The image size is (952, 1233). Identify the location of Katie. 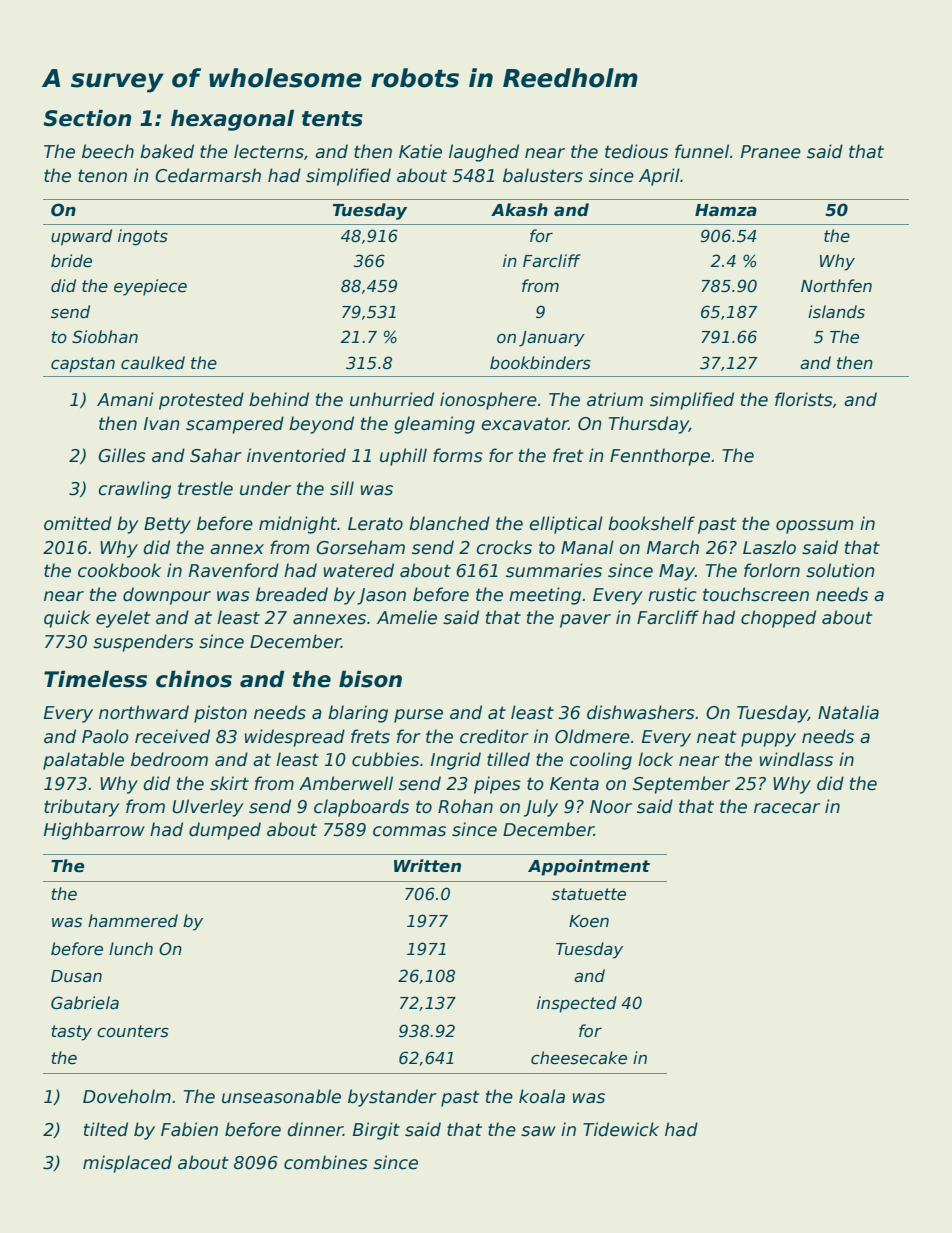
(420, 151).
